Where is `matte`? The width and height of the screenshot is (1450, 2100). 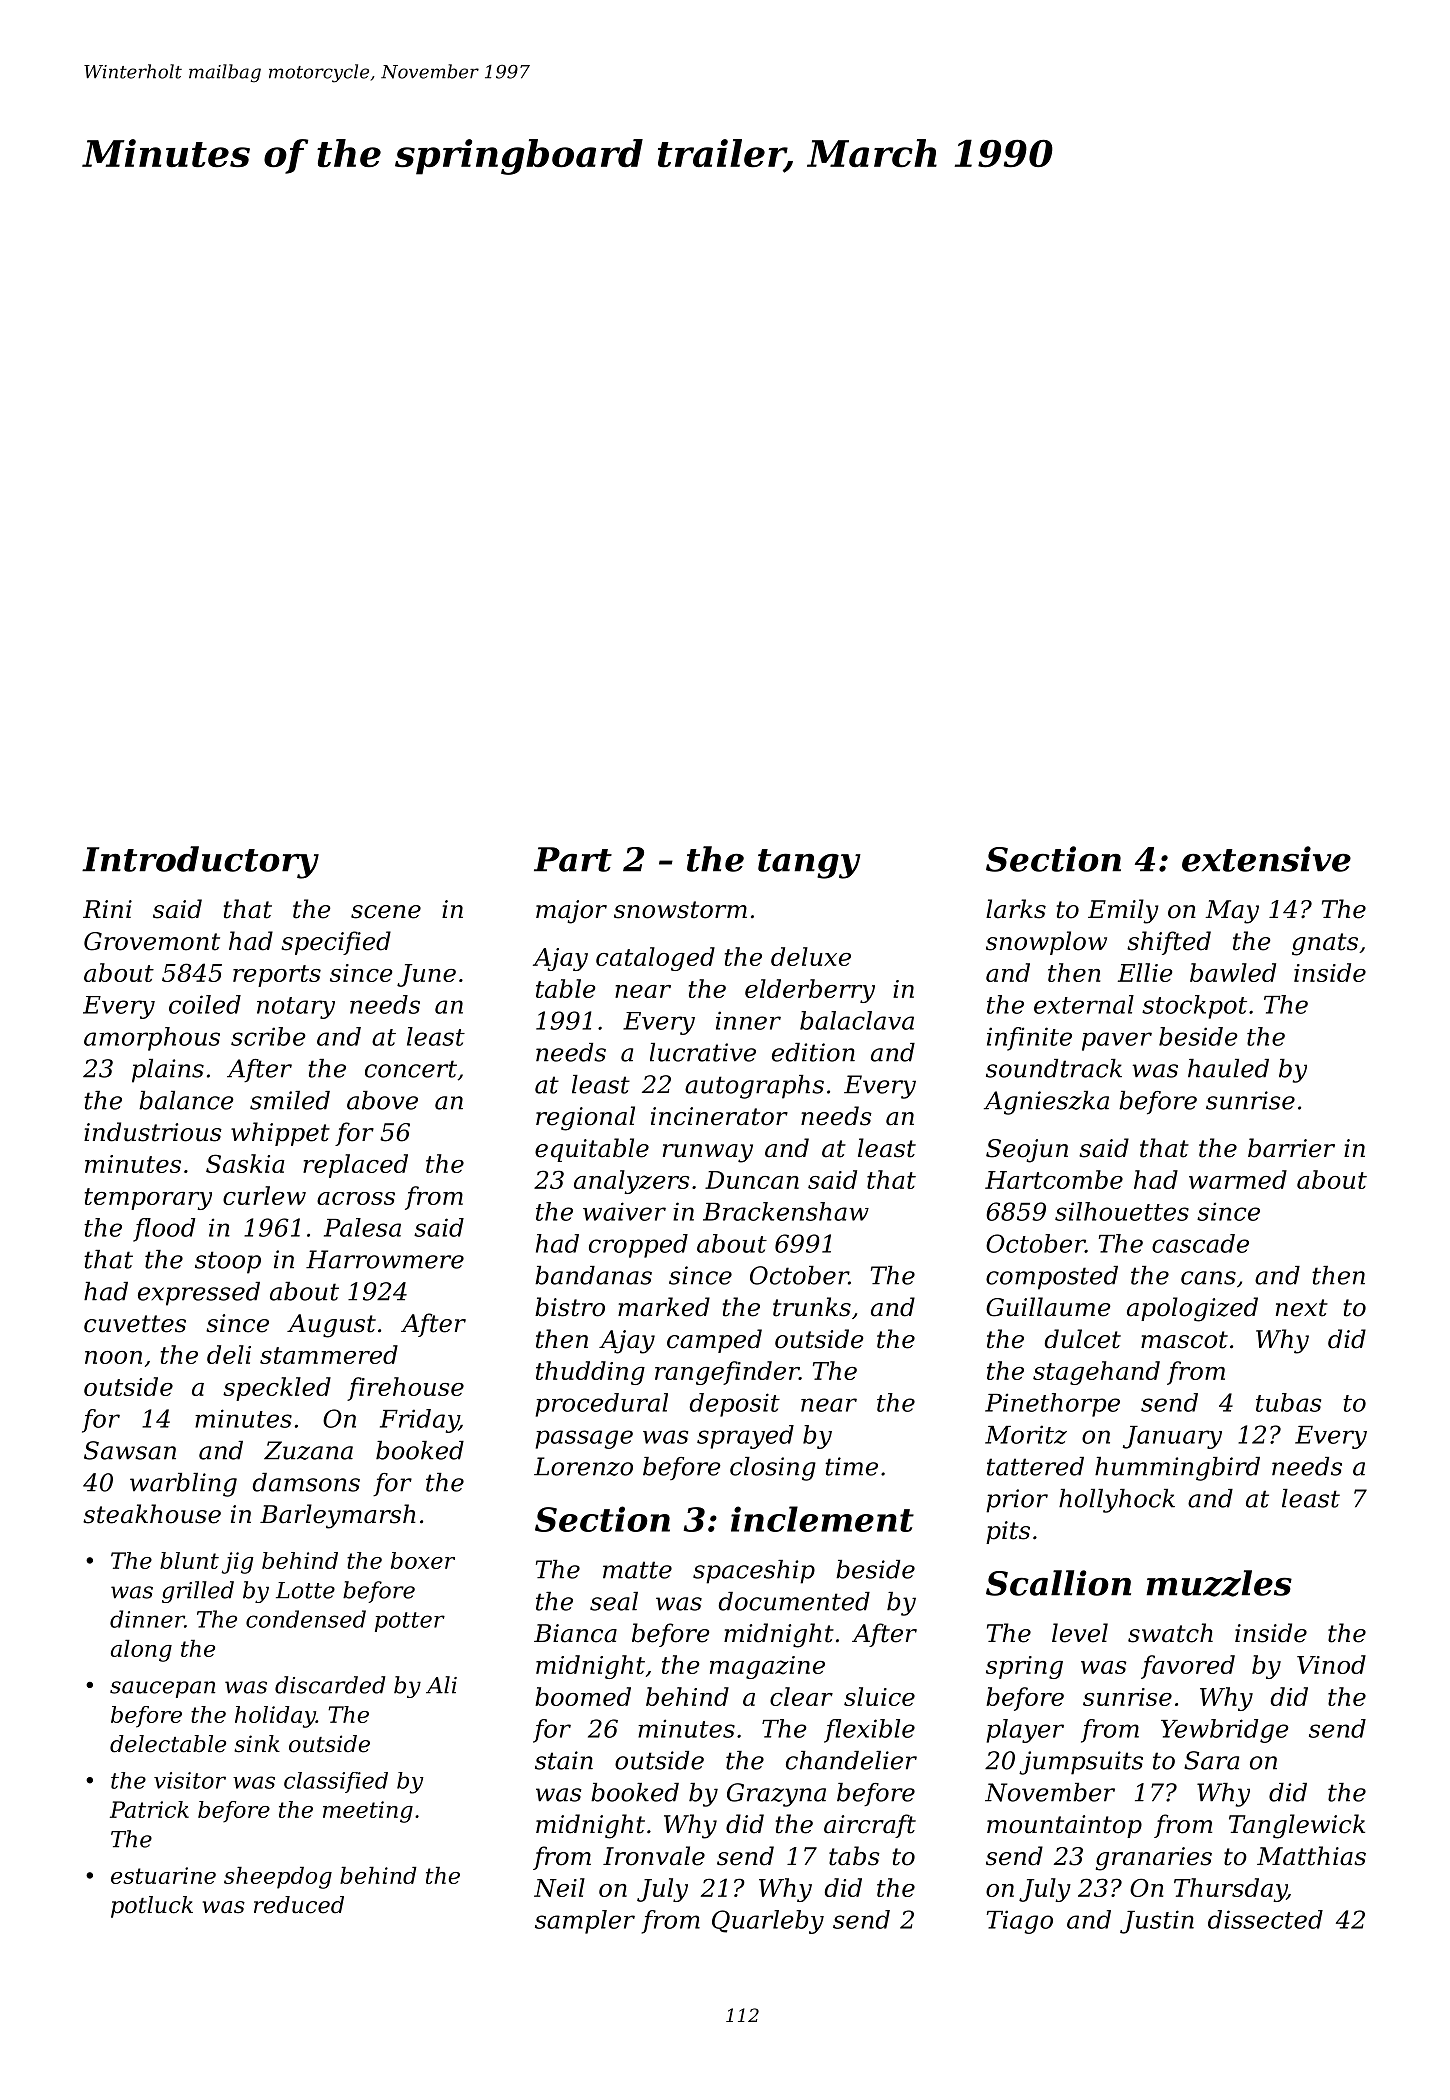 matte is located at coordinates (637, 1570).
